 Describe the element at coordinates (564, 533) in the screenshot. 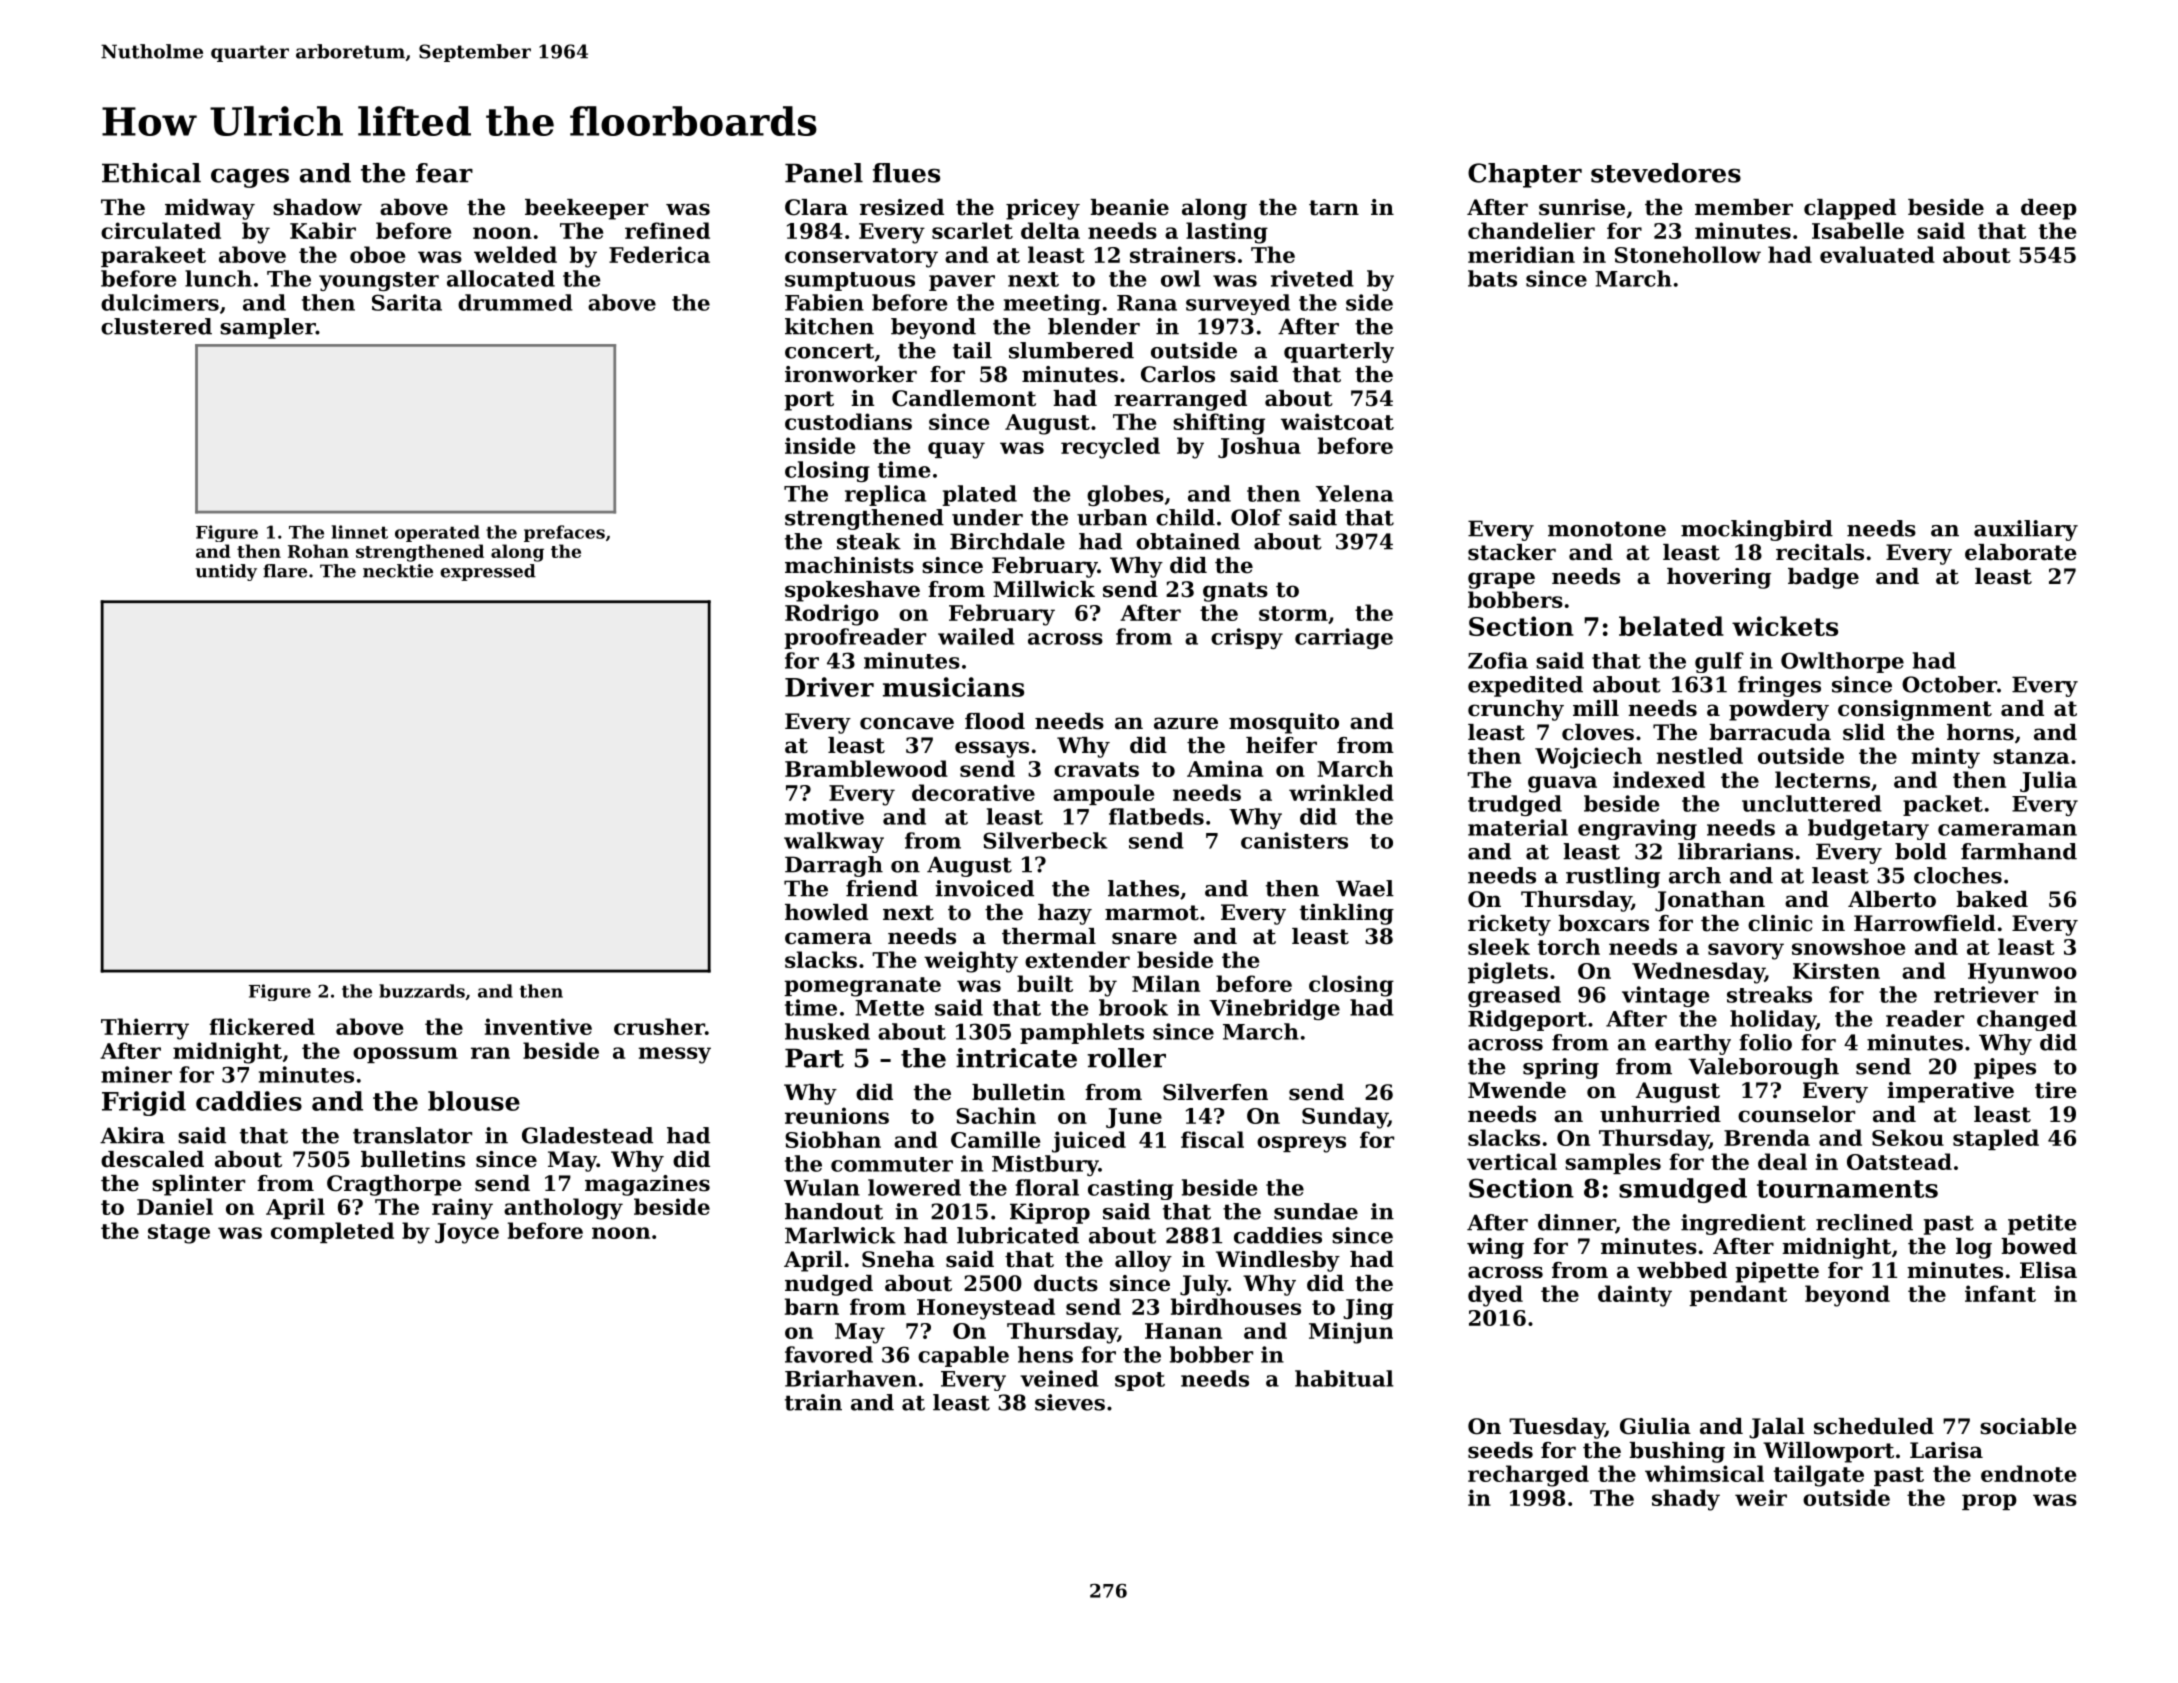

I see `prefaces` at that location.
